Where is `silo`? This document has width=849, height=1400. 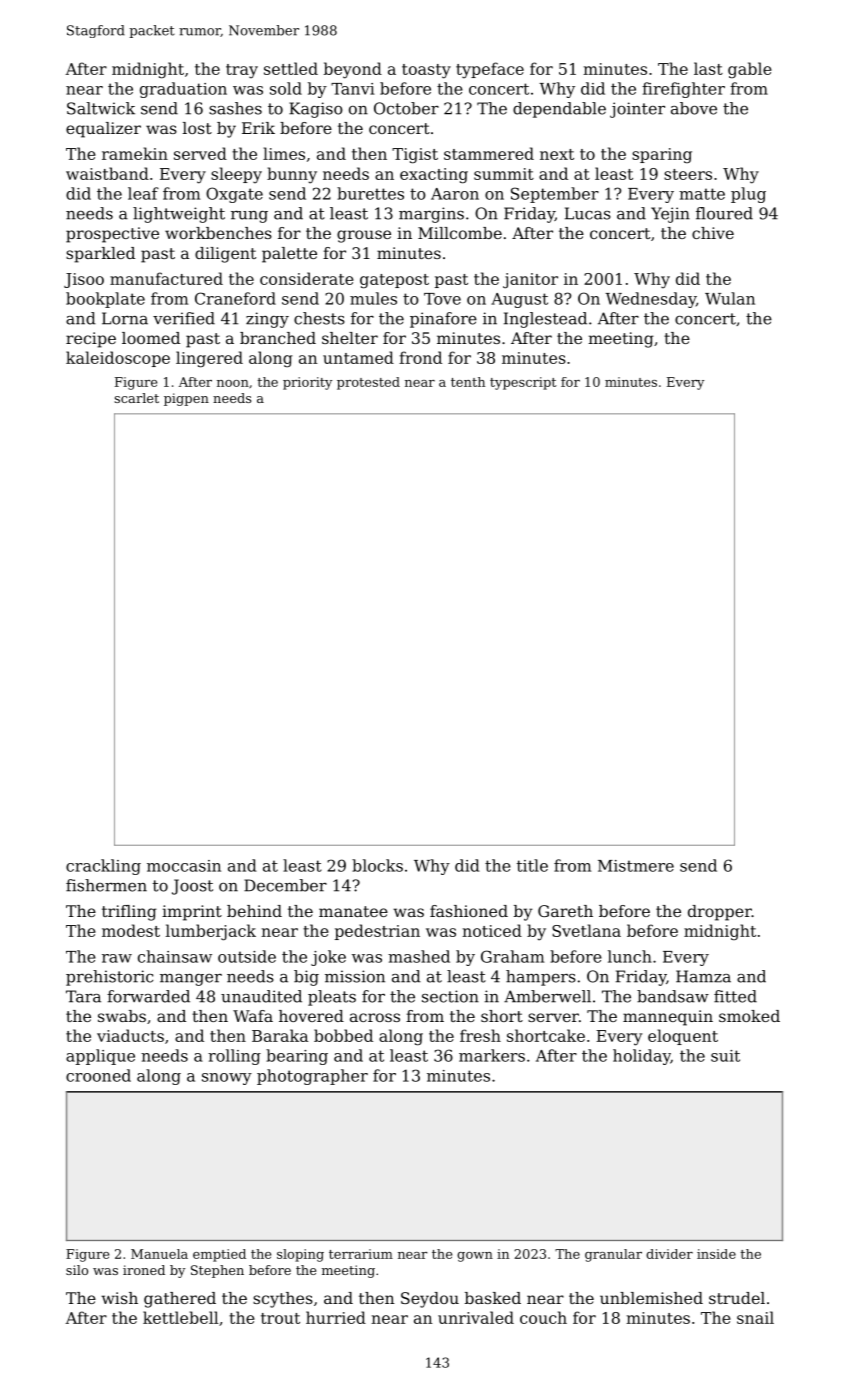 silo is located at coordinates (77, 1270).
